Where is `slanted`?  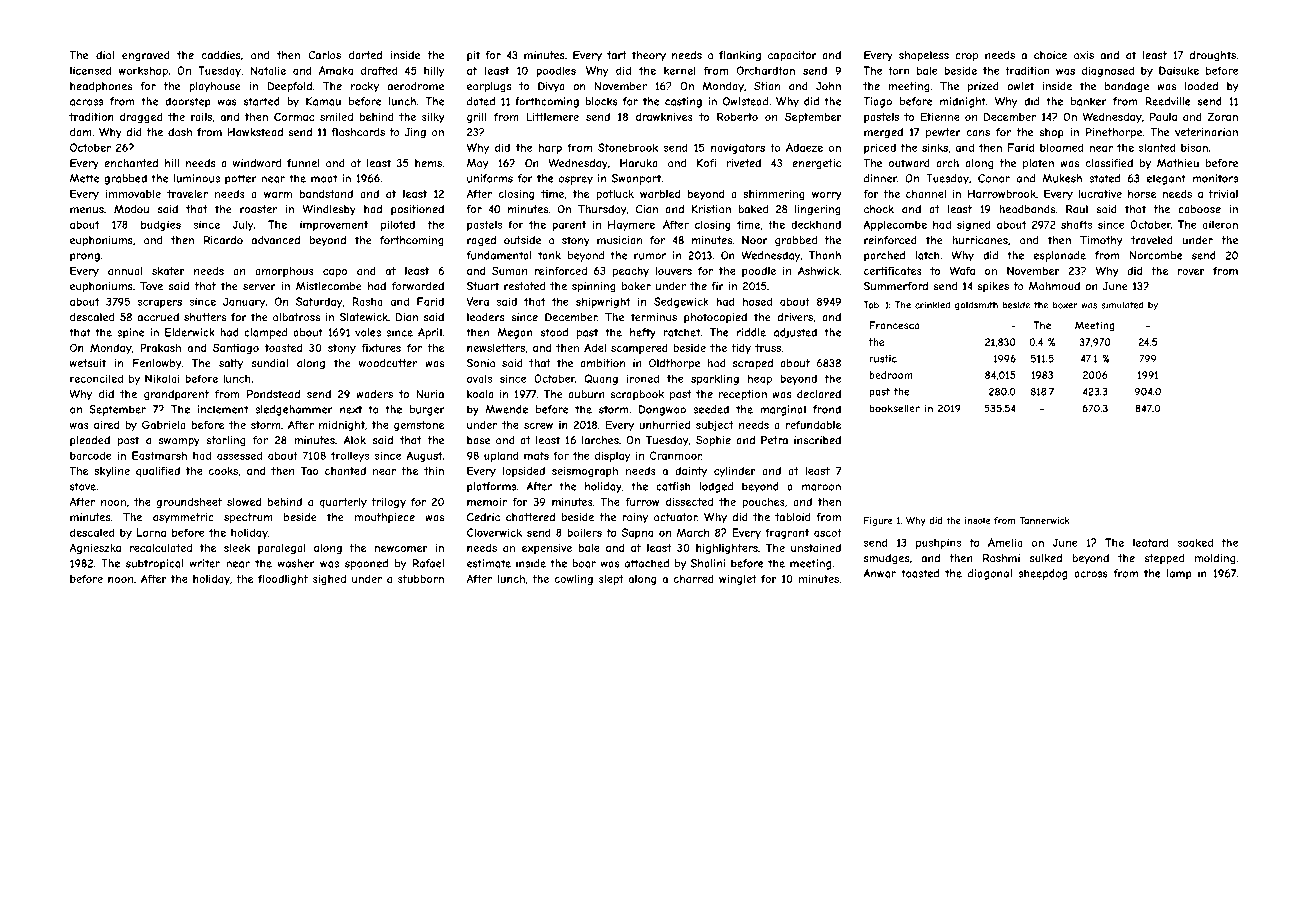 slanted is located at coordinates (1157, 147).
